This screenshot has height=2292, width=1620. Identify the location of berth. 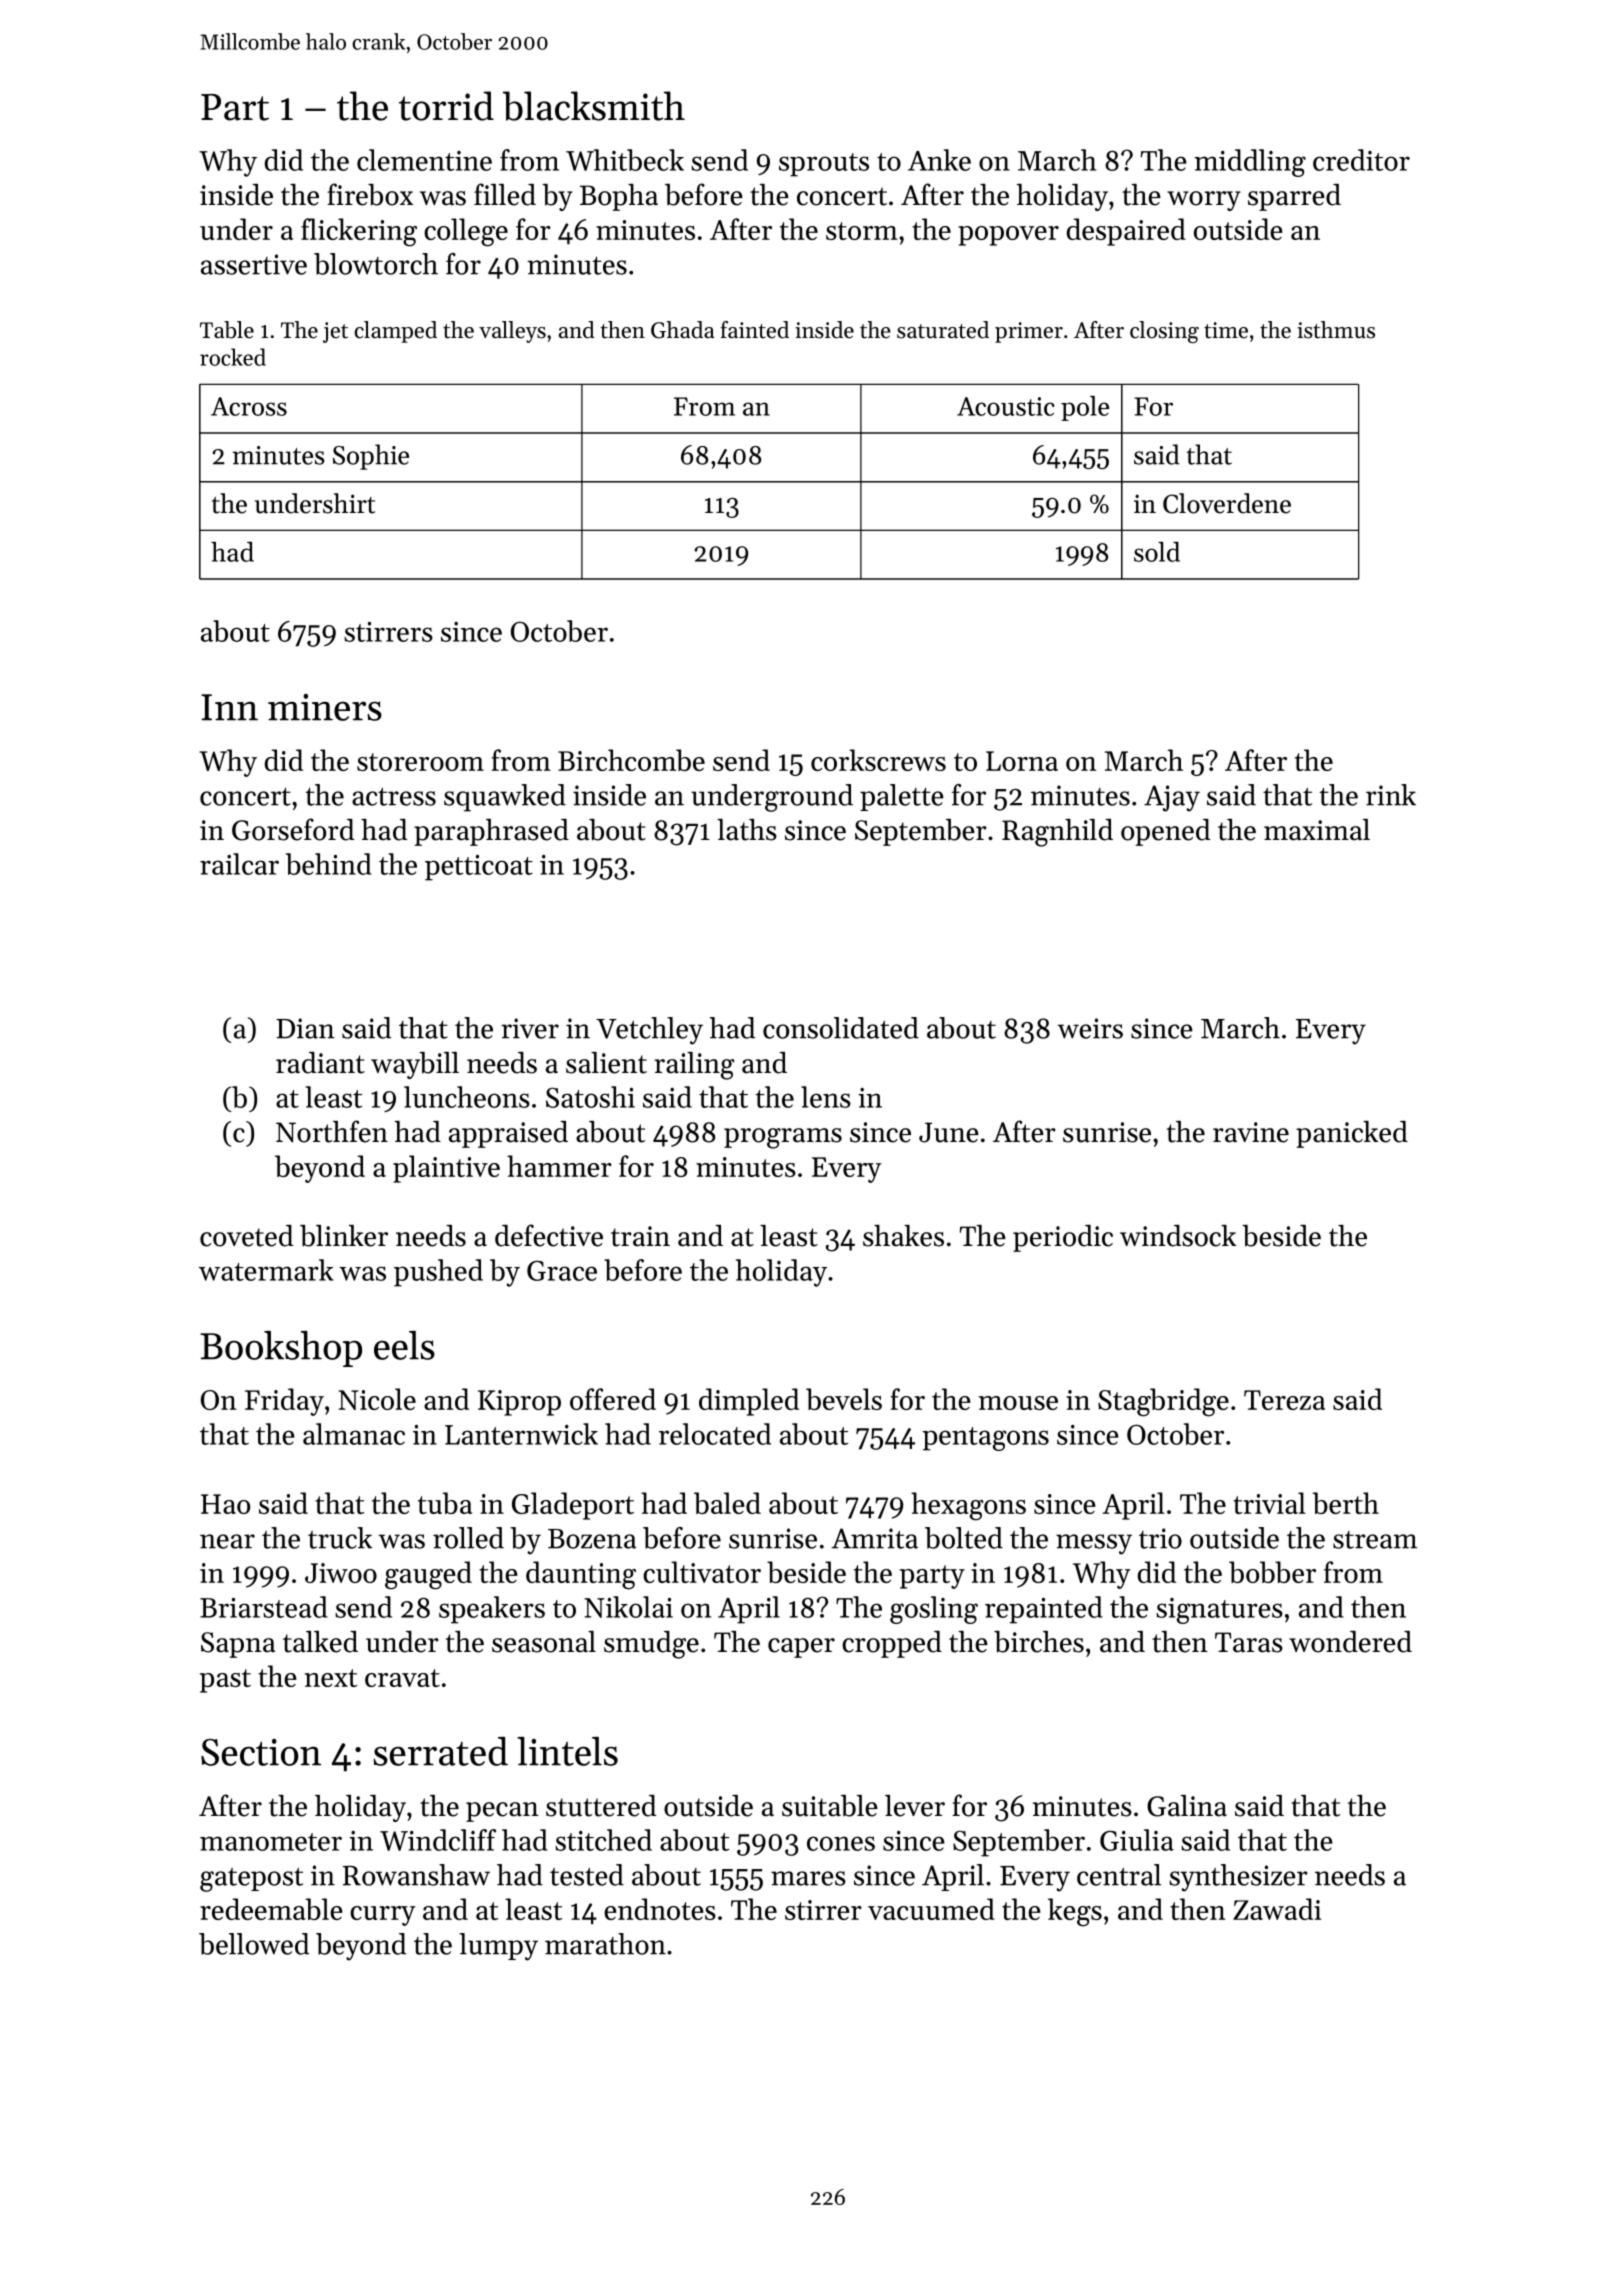
(1345, 1503).
